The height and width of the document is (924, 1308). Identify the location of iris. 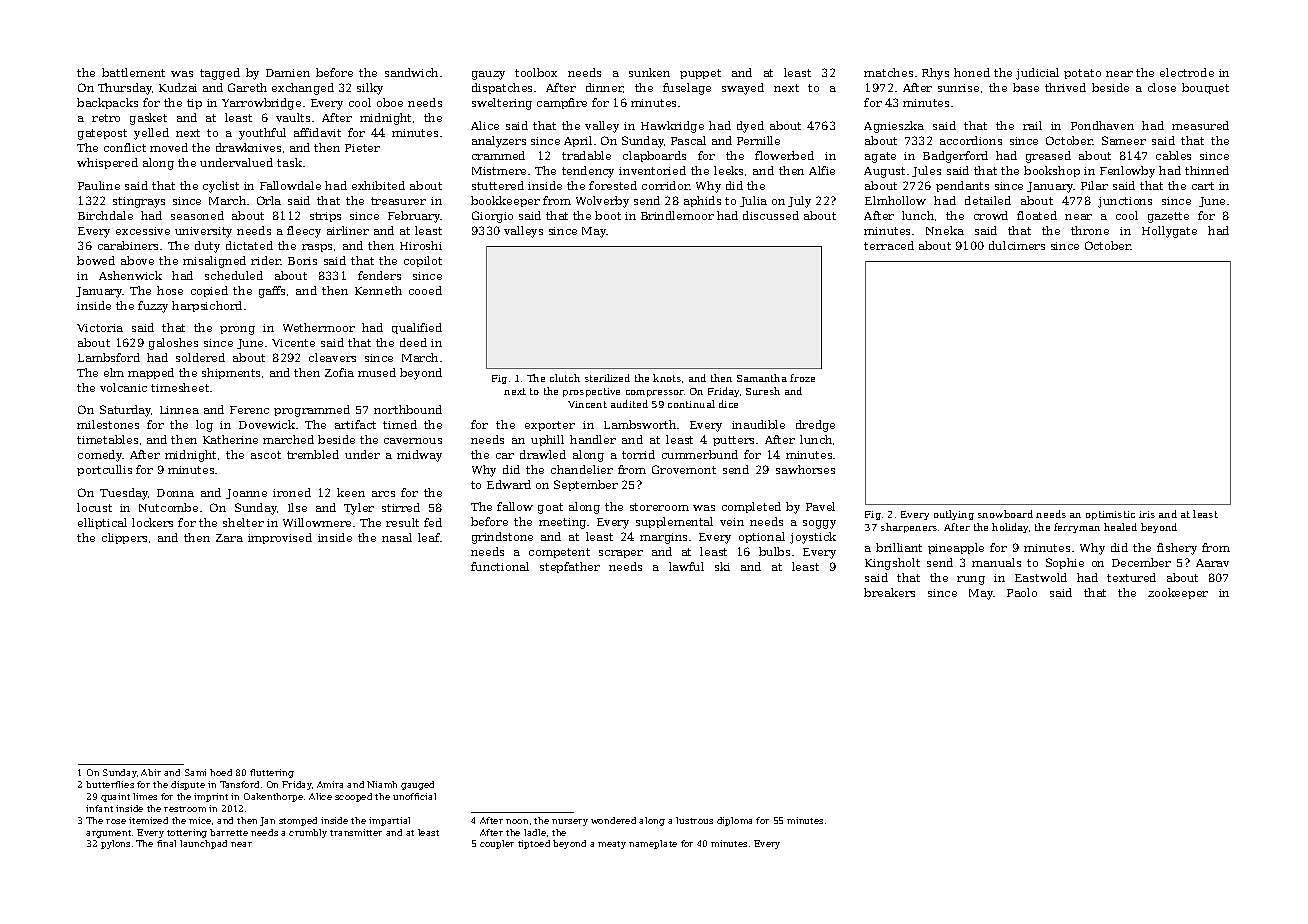
(1147, 514).
